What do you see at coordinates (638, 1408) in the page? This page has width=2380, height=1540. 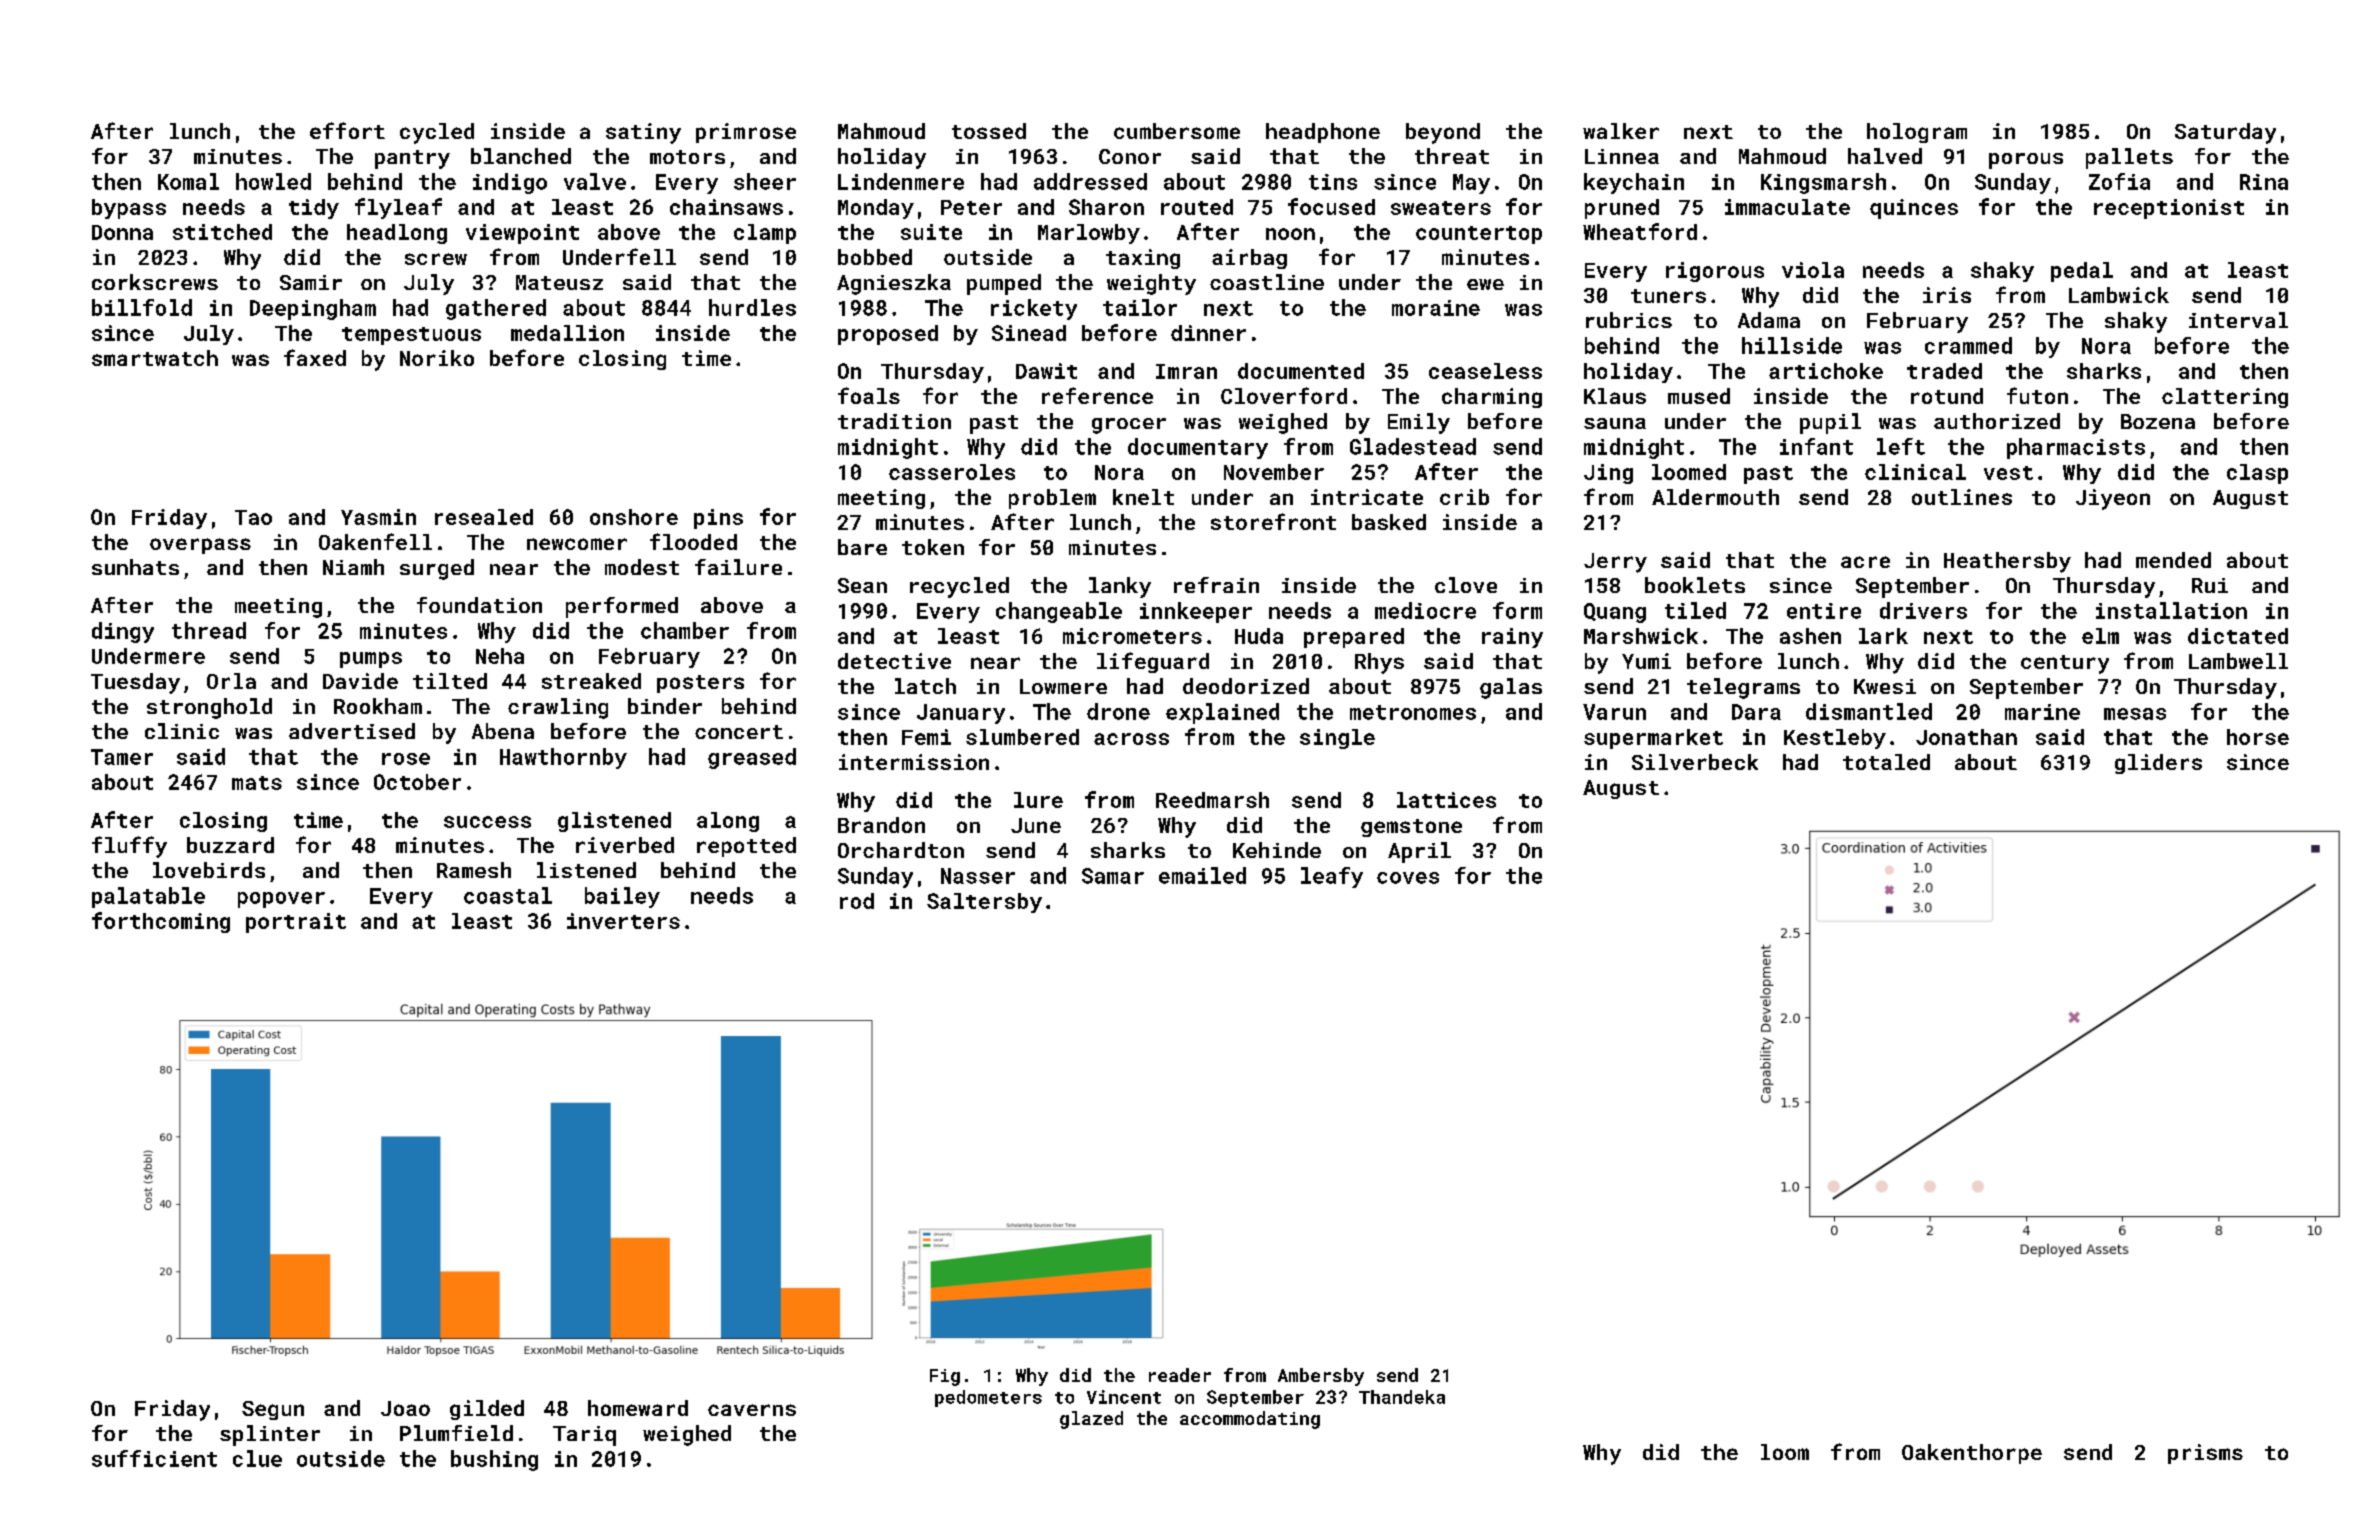 I see `homeward` at bounding box center [638, 1408].
